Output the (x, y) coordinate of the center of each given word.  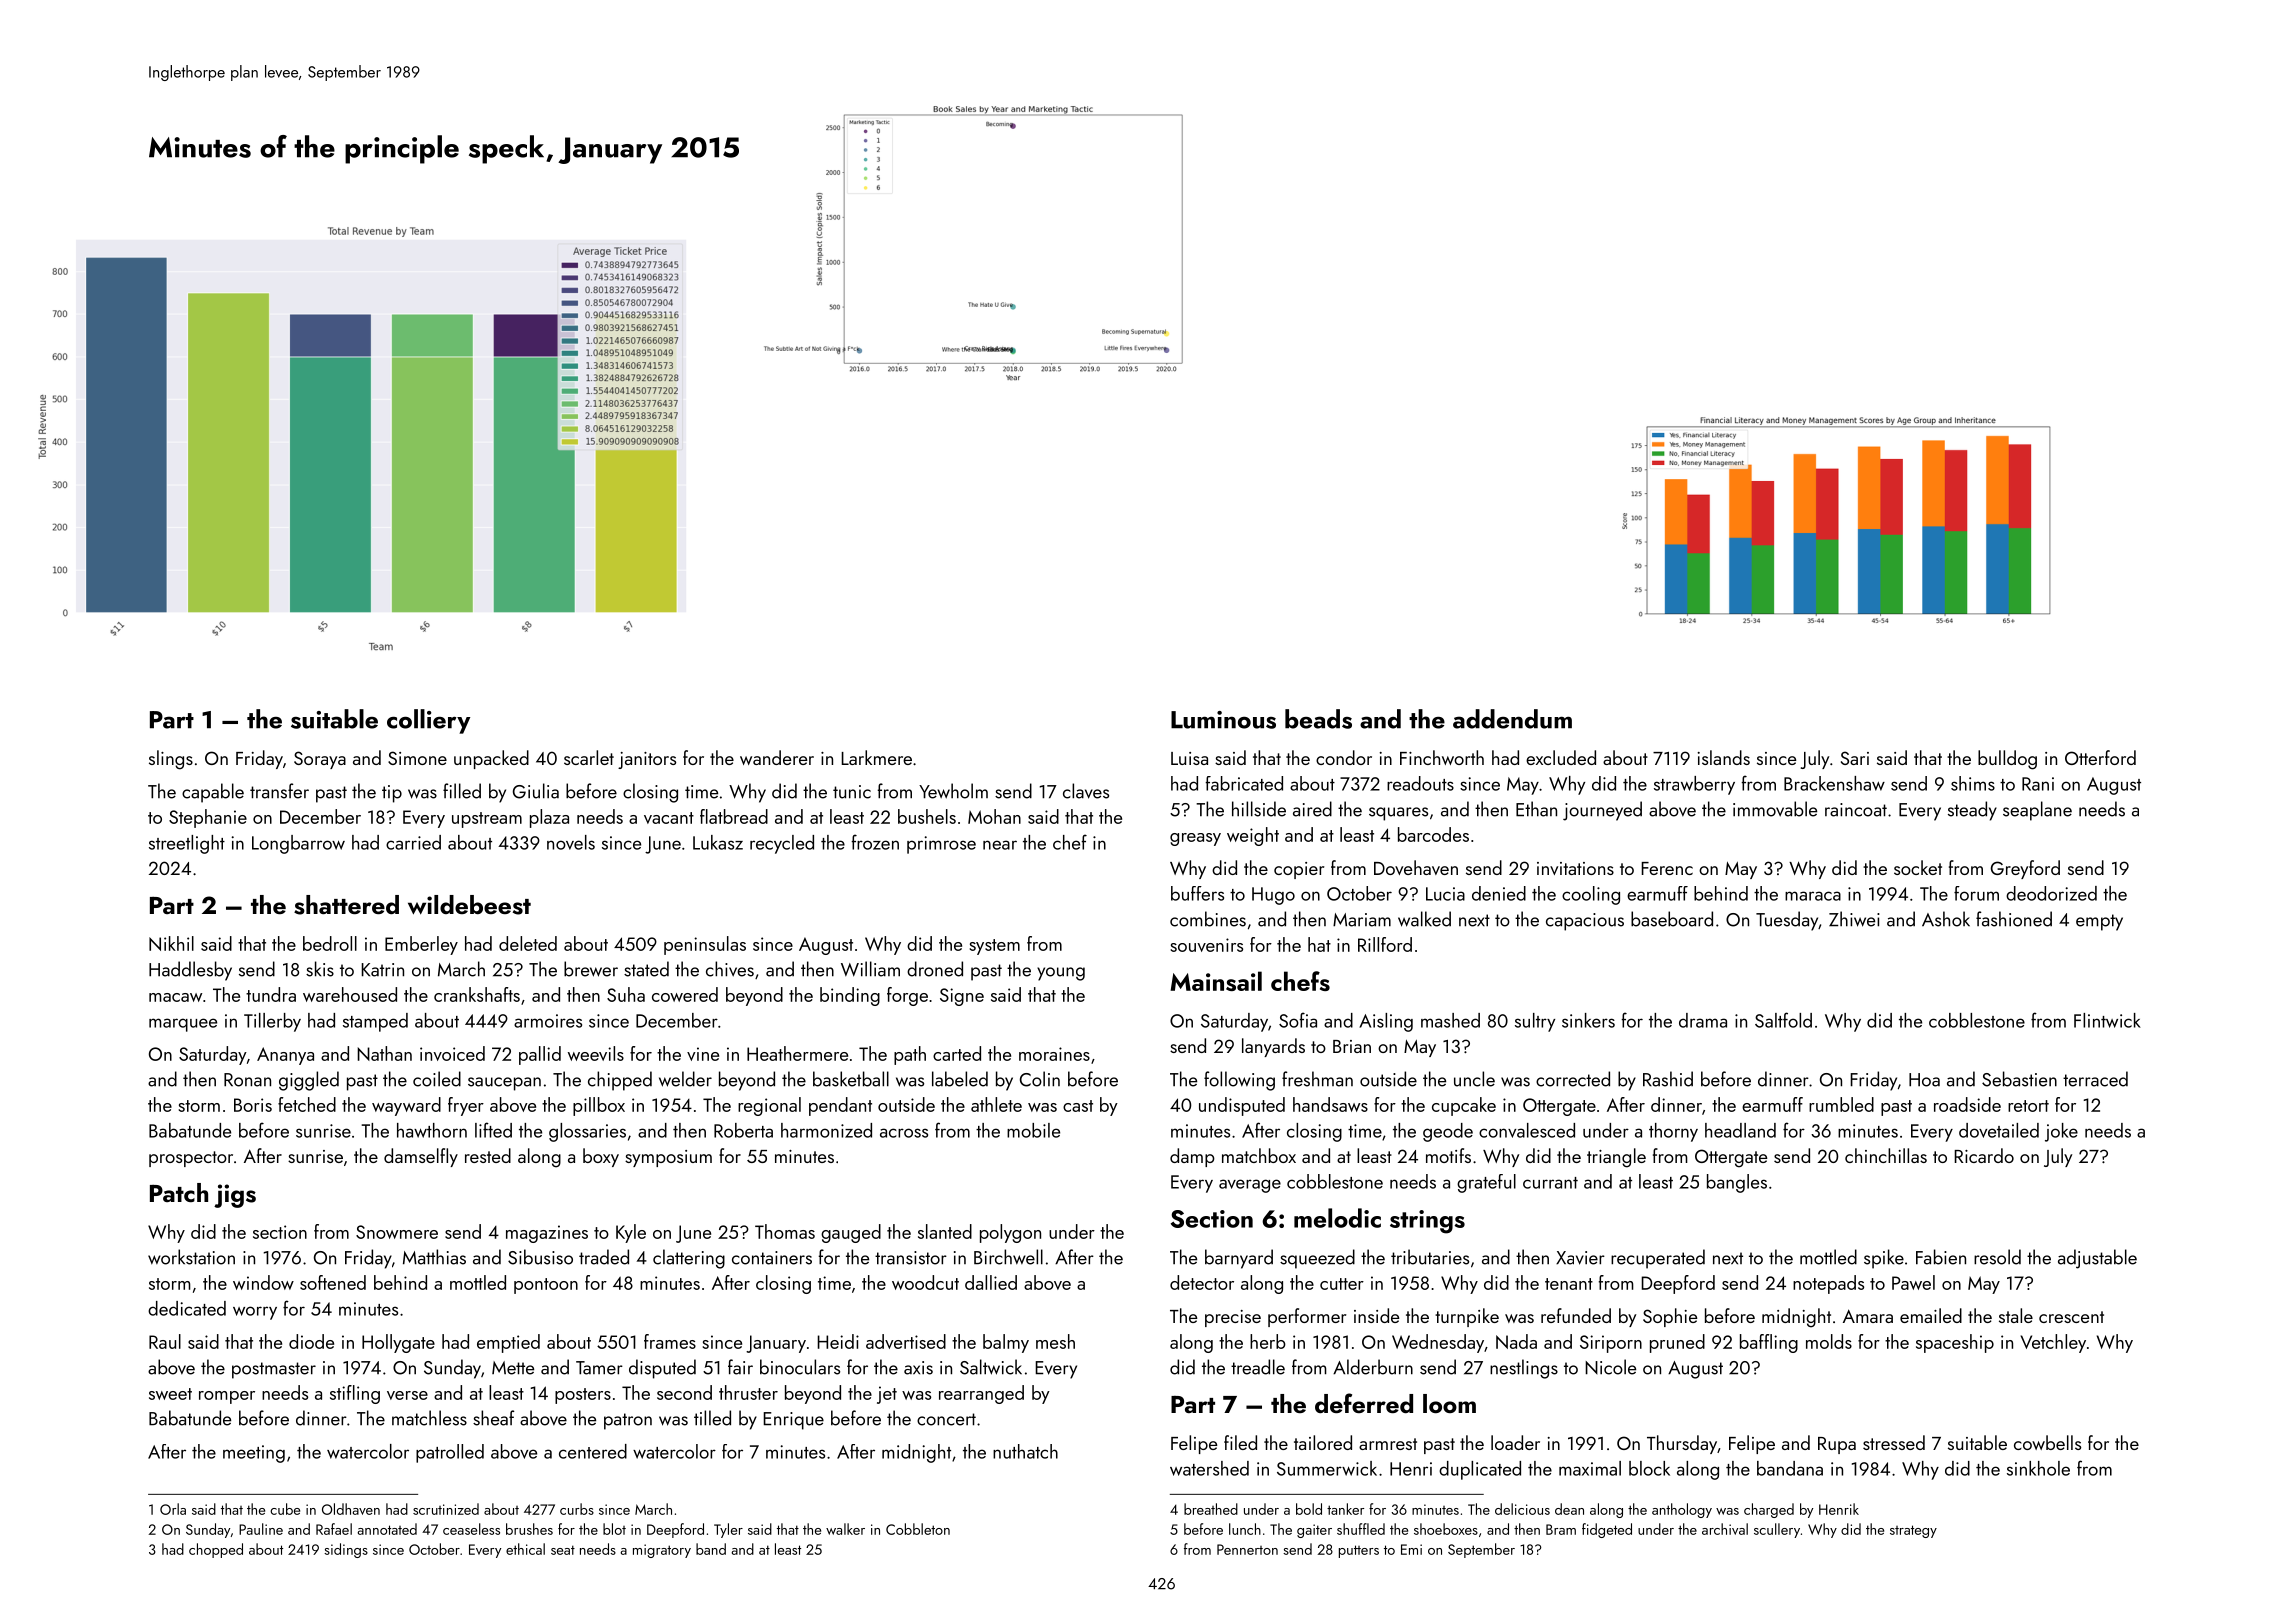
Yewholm (953, 791)
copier (1299, 870)
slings (171, 760)
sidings (346, 1550)
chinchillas (1886, 1155)
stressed (1894, 1442)
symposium (668, 1158)
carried (413, 842)
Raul (165, 1341)
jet (887, 1395)
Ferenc (1667, 868)
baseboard (1672, 919)
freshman (1317, 1079)
